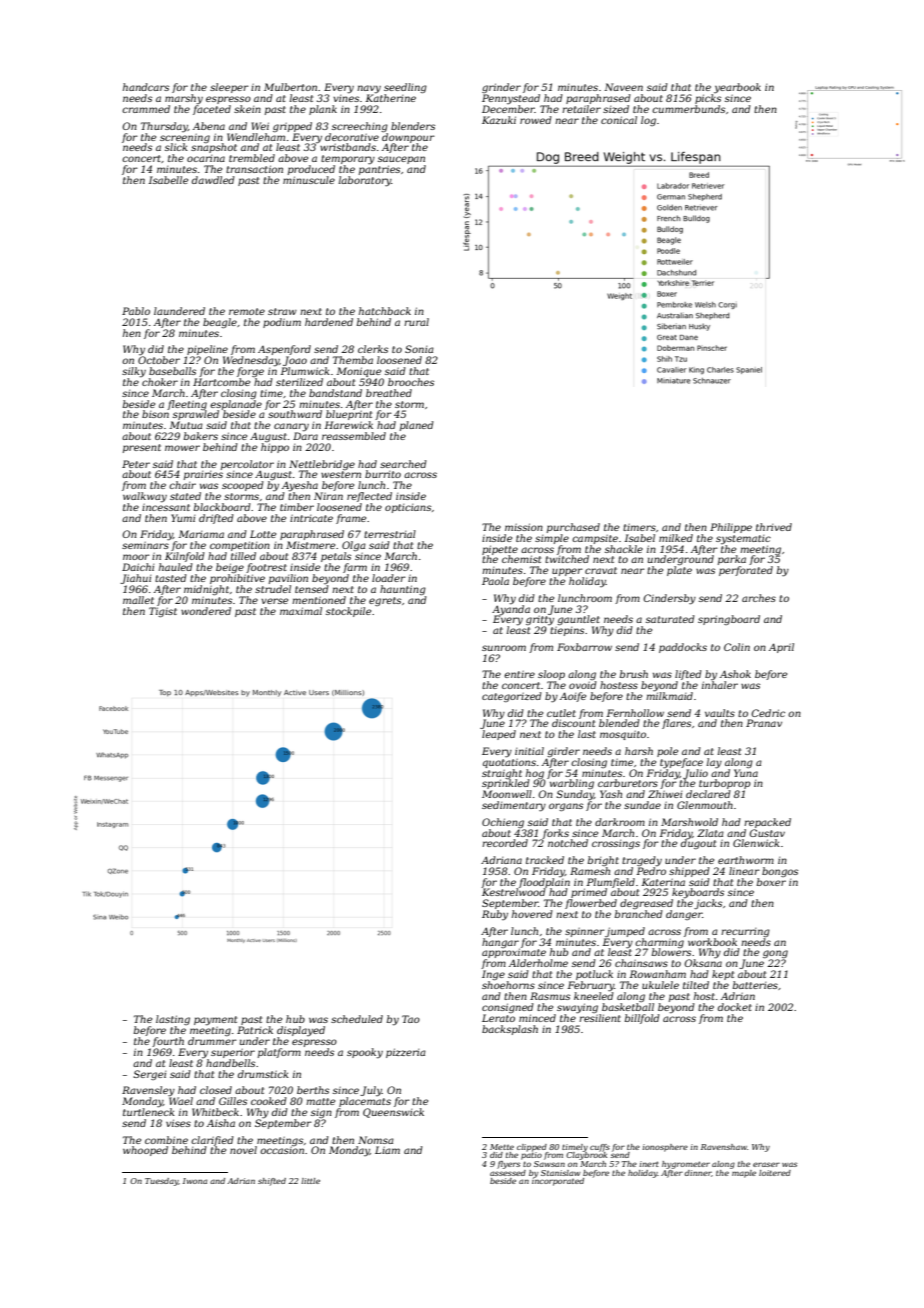 The width and height of the screenshot is (924, 1308). I want to click on billfold, so click(642, 1019).
